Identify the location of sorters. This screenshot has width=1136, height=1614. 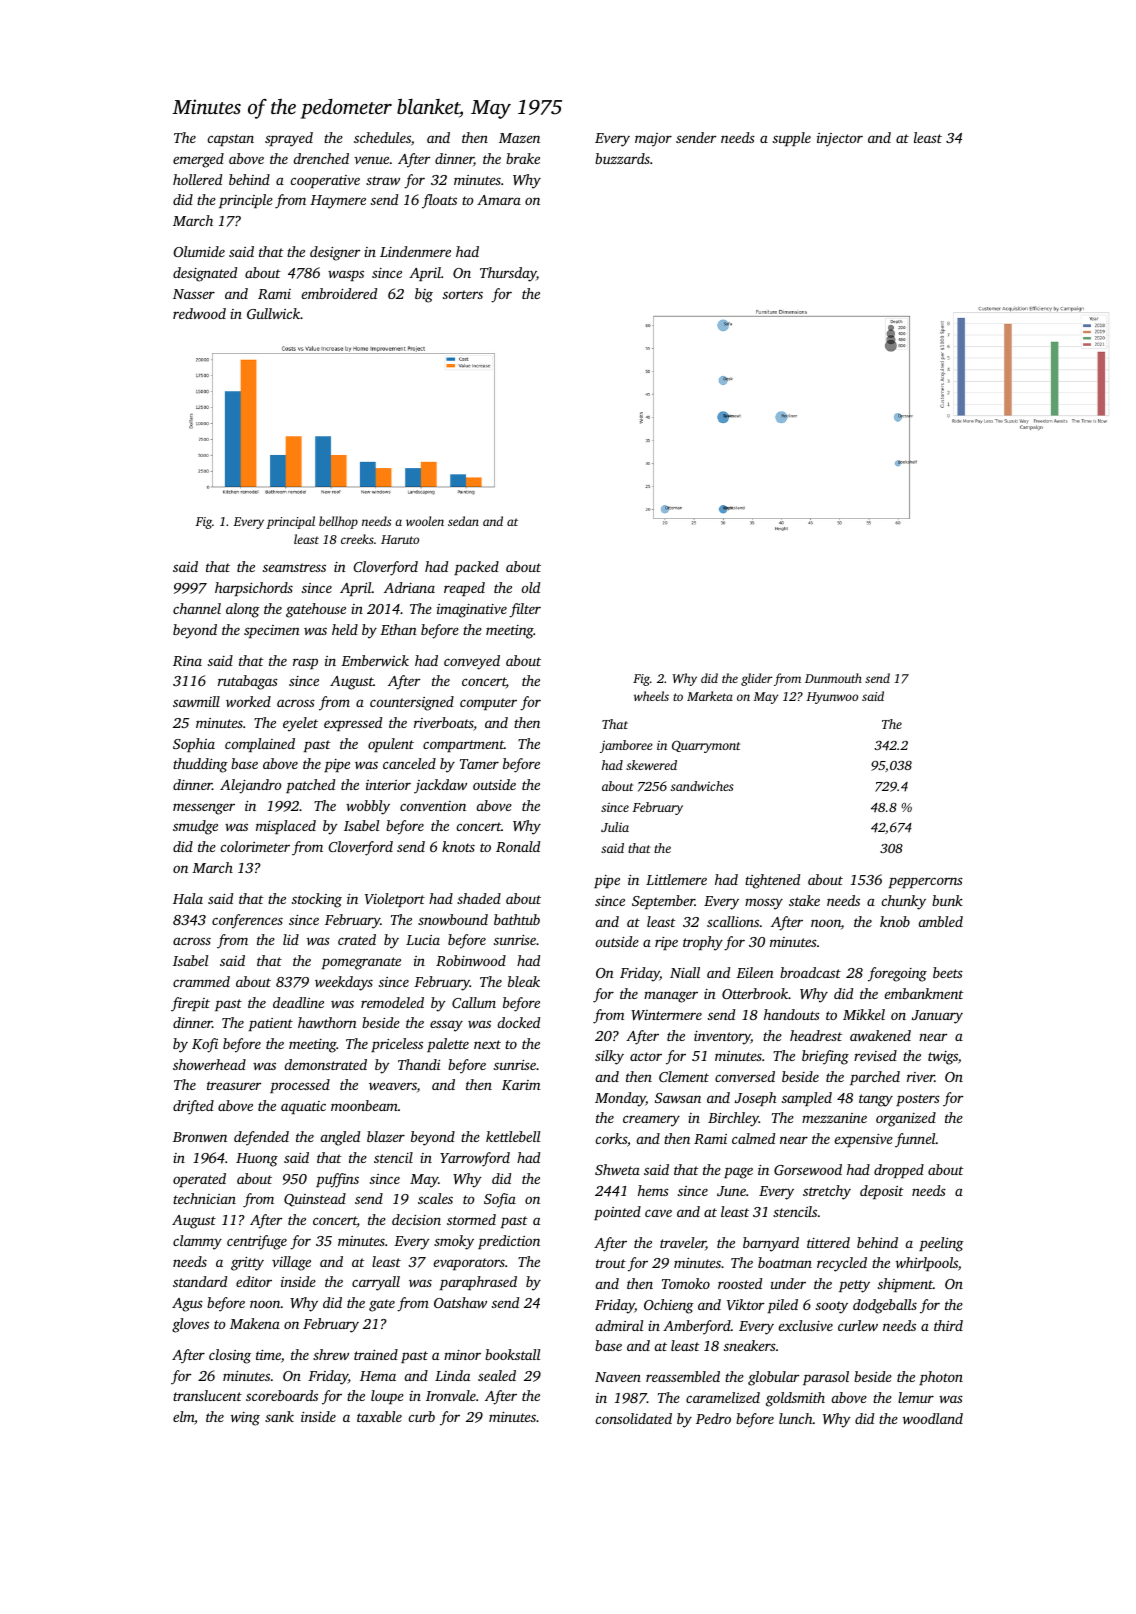
(463, 294).
